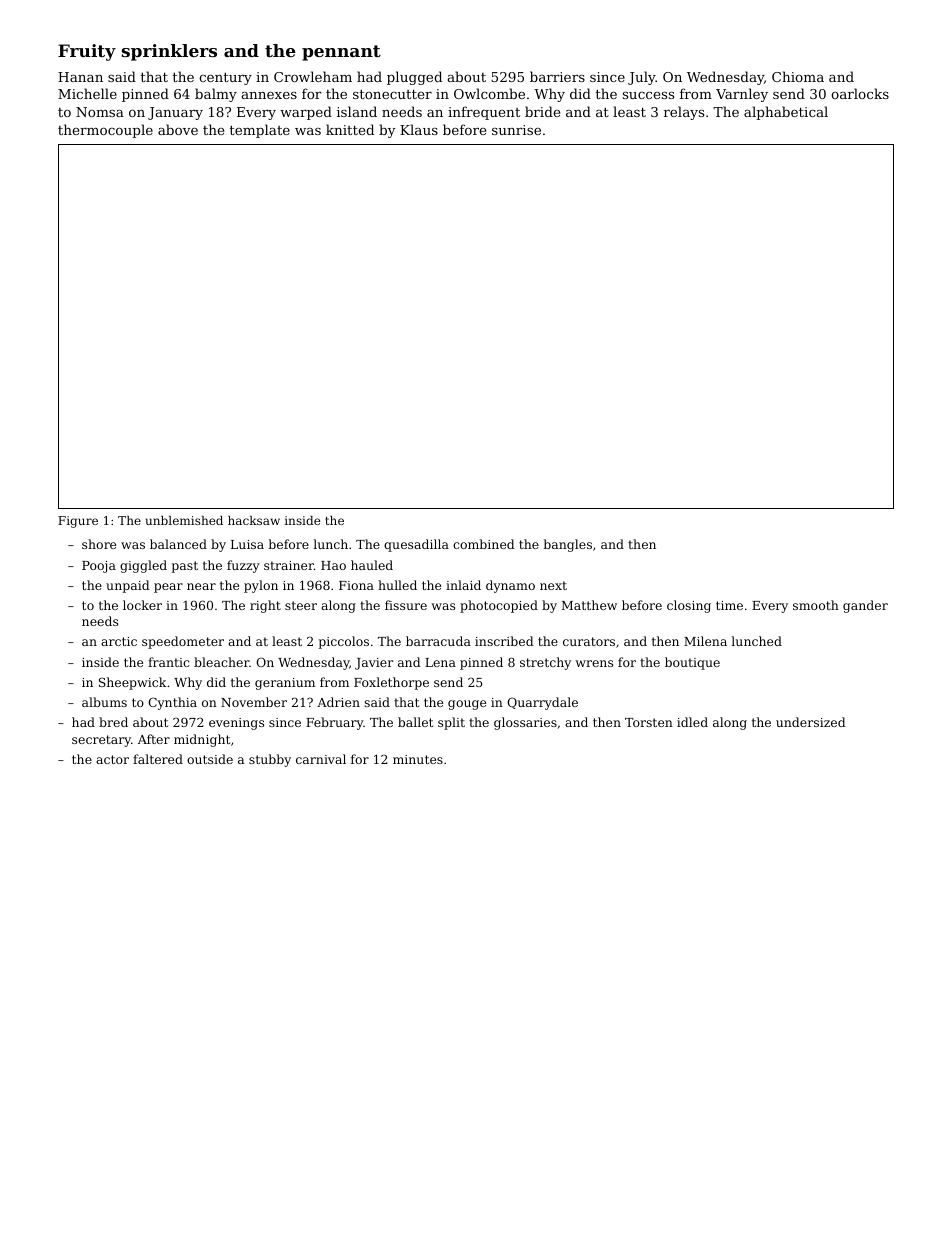 The width and height of the document is (952, 1233). Describe the element at coordinates (516, 130) in the document. I see `sunrise` at that location.
